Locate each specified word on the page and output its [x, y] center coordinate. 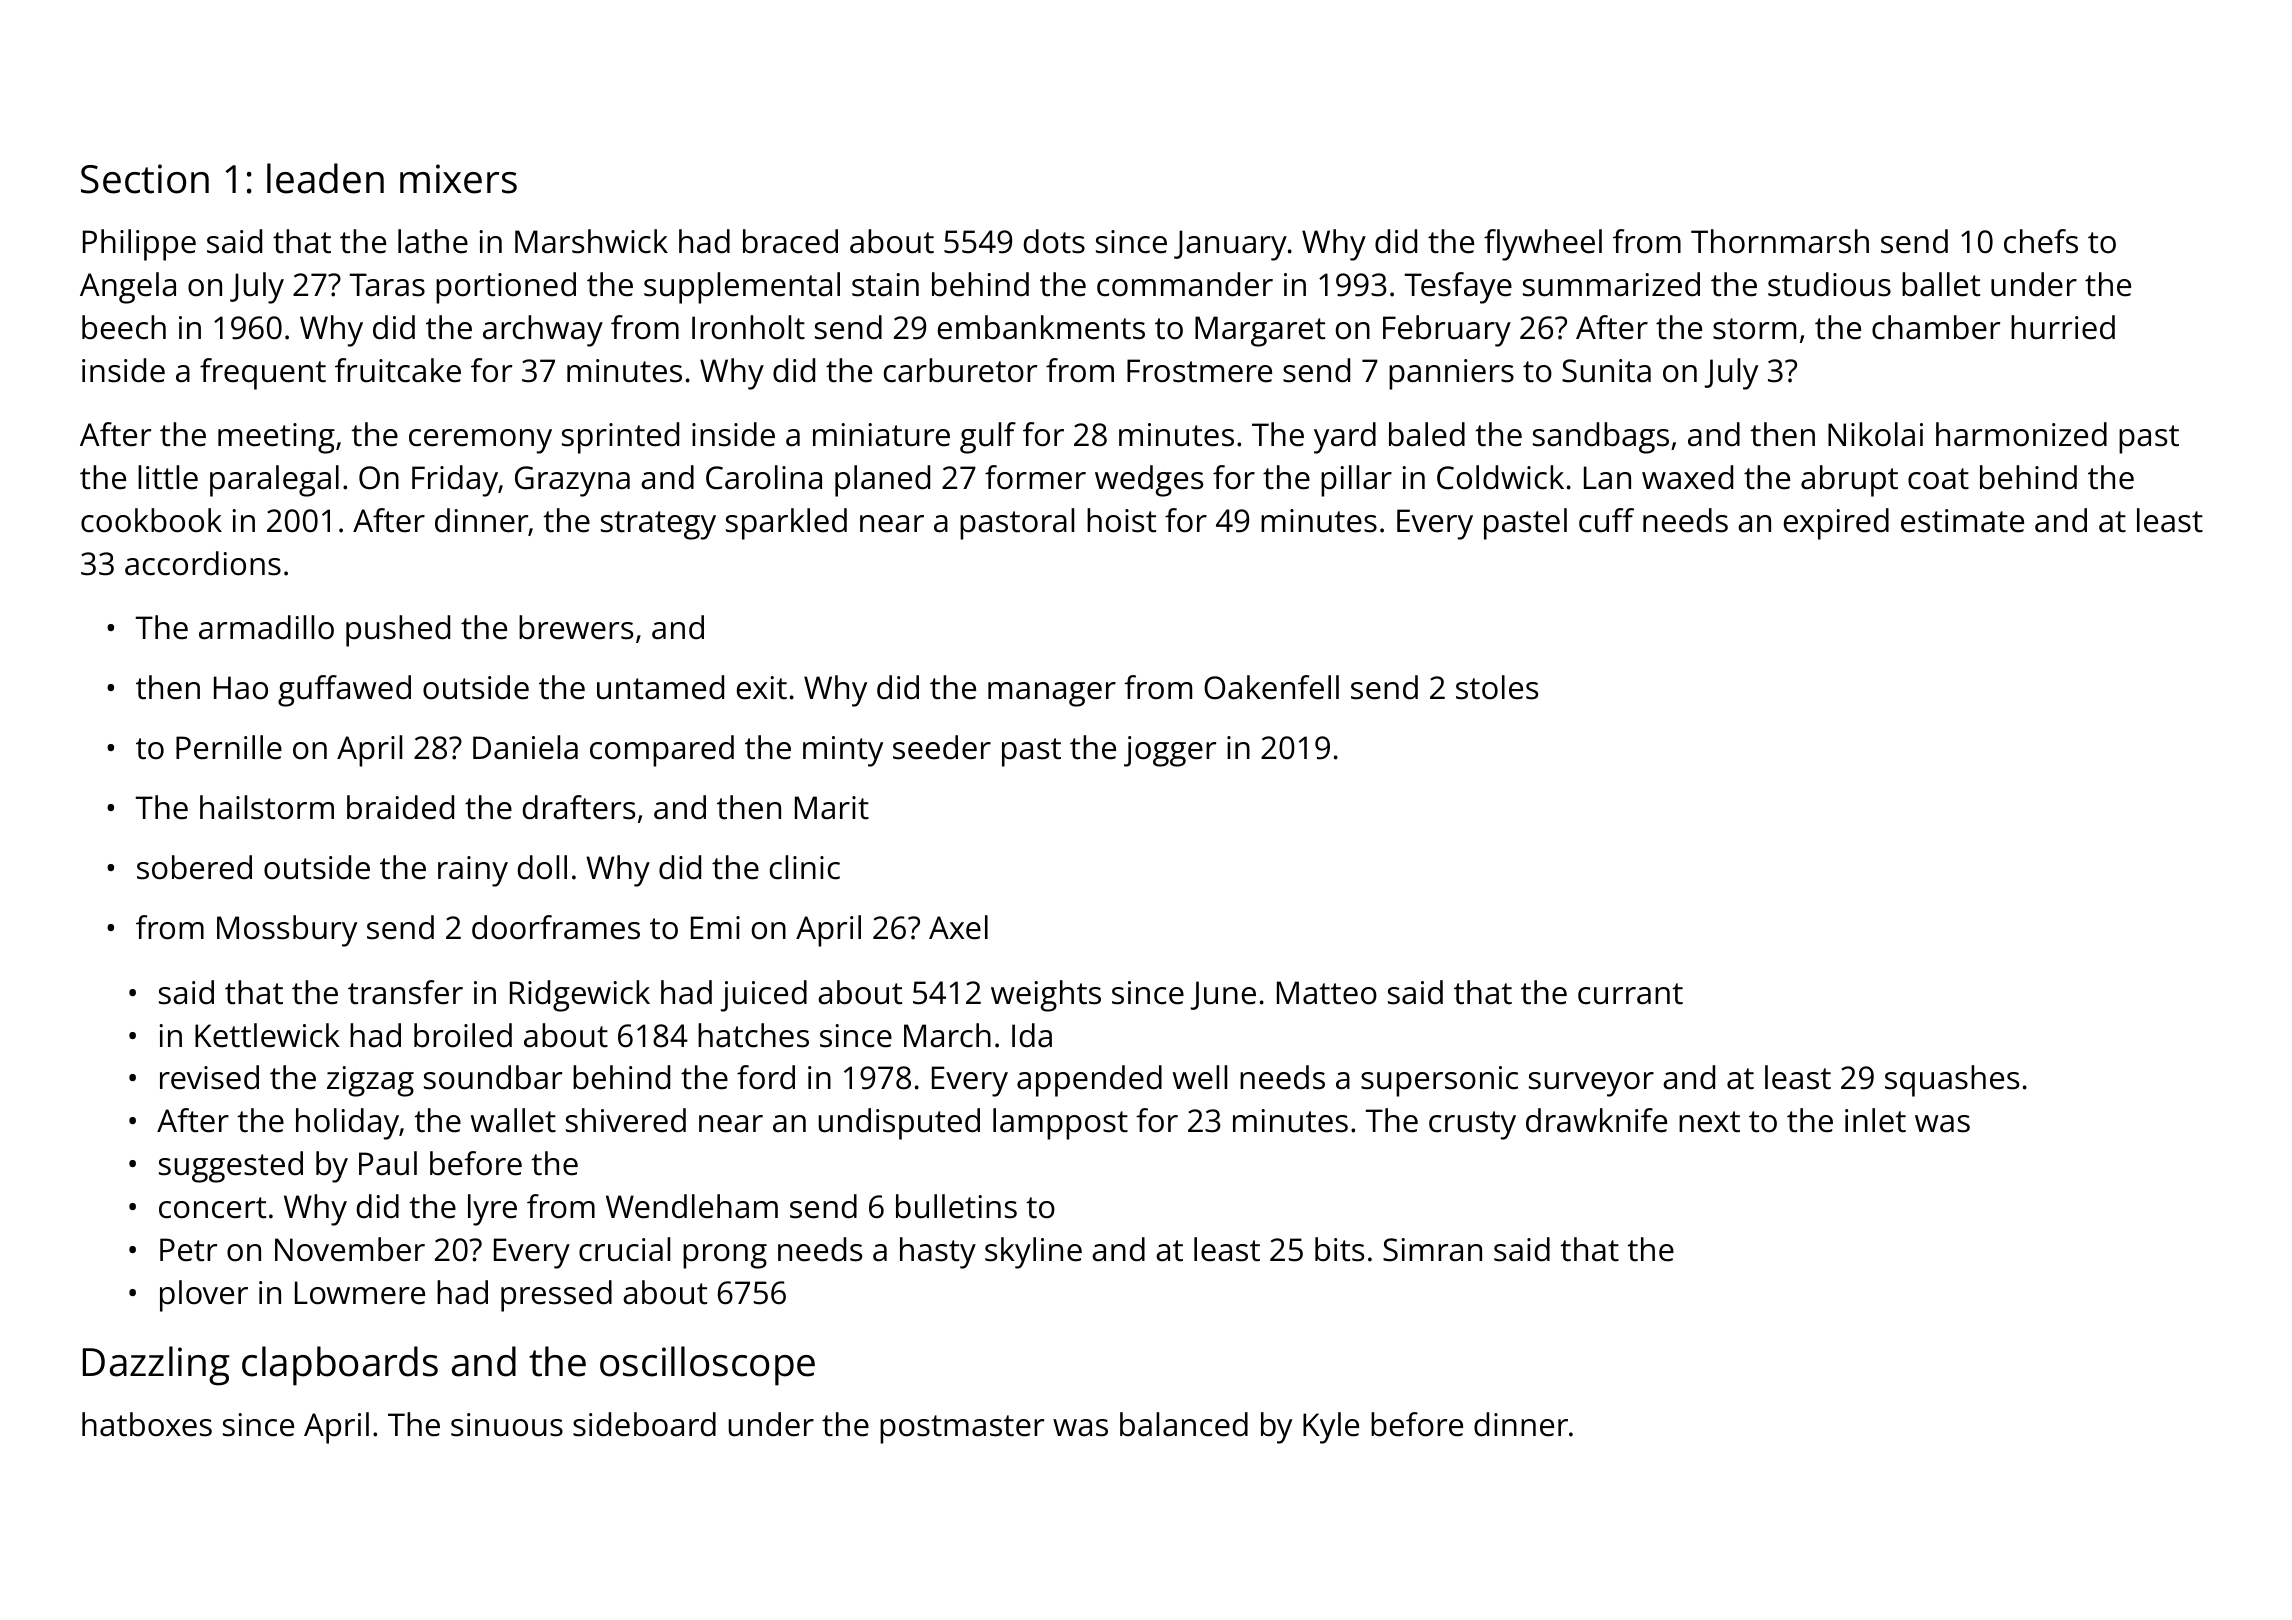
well [1200, 1077]
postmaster [962, 1429]
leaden [325, 178]
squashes [1952, 1081]
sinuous [507, 1425]
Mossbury [287, 931]
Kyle [1331, 1428]
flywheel [1543, 245]
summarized [1611, 284]
